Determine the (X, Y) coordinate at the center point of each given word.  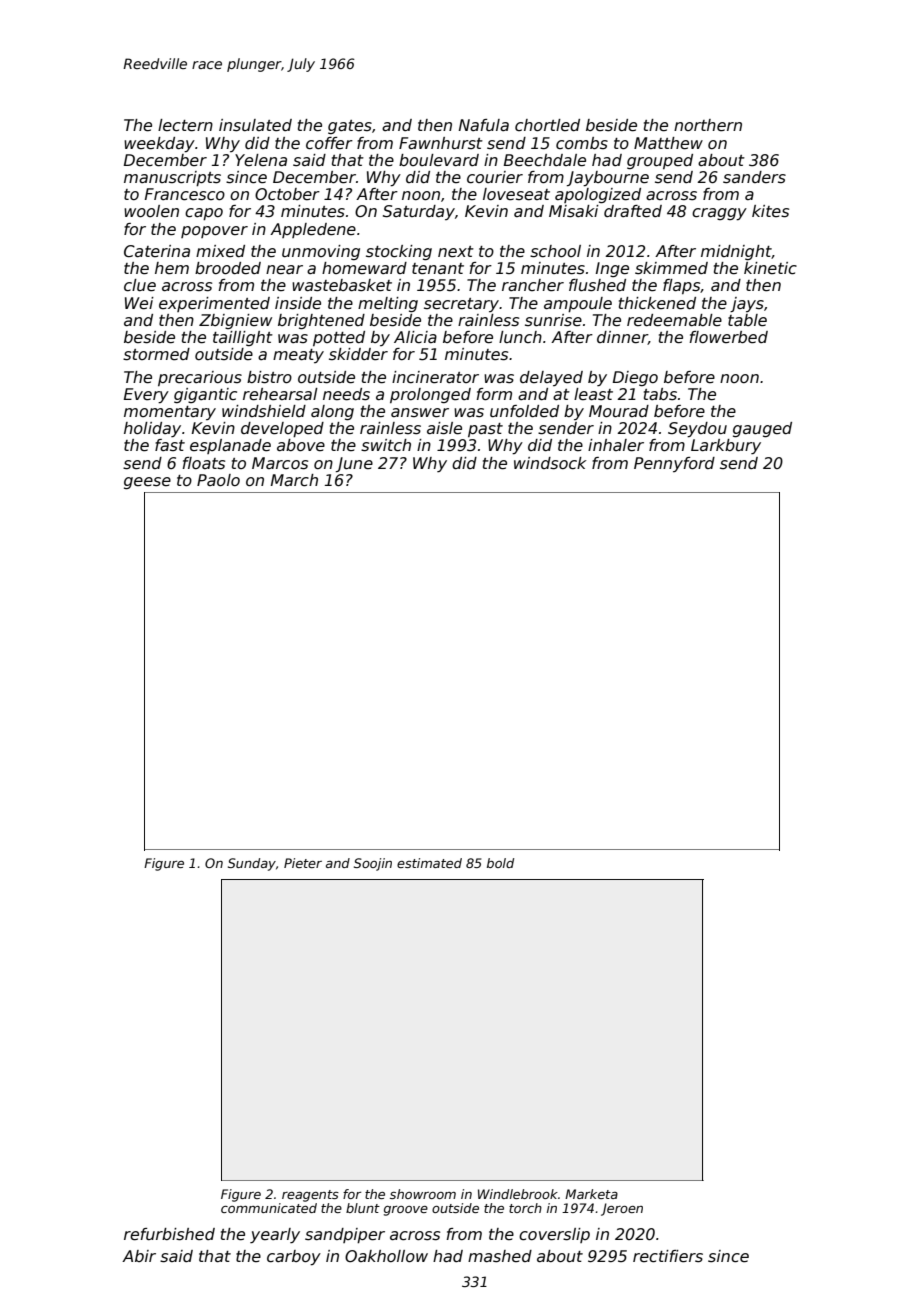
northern (708, 125)
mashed (500, 1256)
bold (500, 863)
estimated (429, 863)
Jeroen (622, 1209)
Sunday (252, 864)
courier (495, 177)
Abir (139, 1256)
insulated (255, 125)
